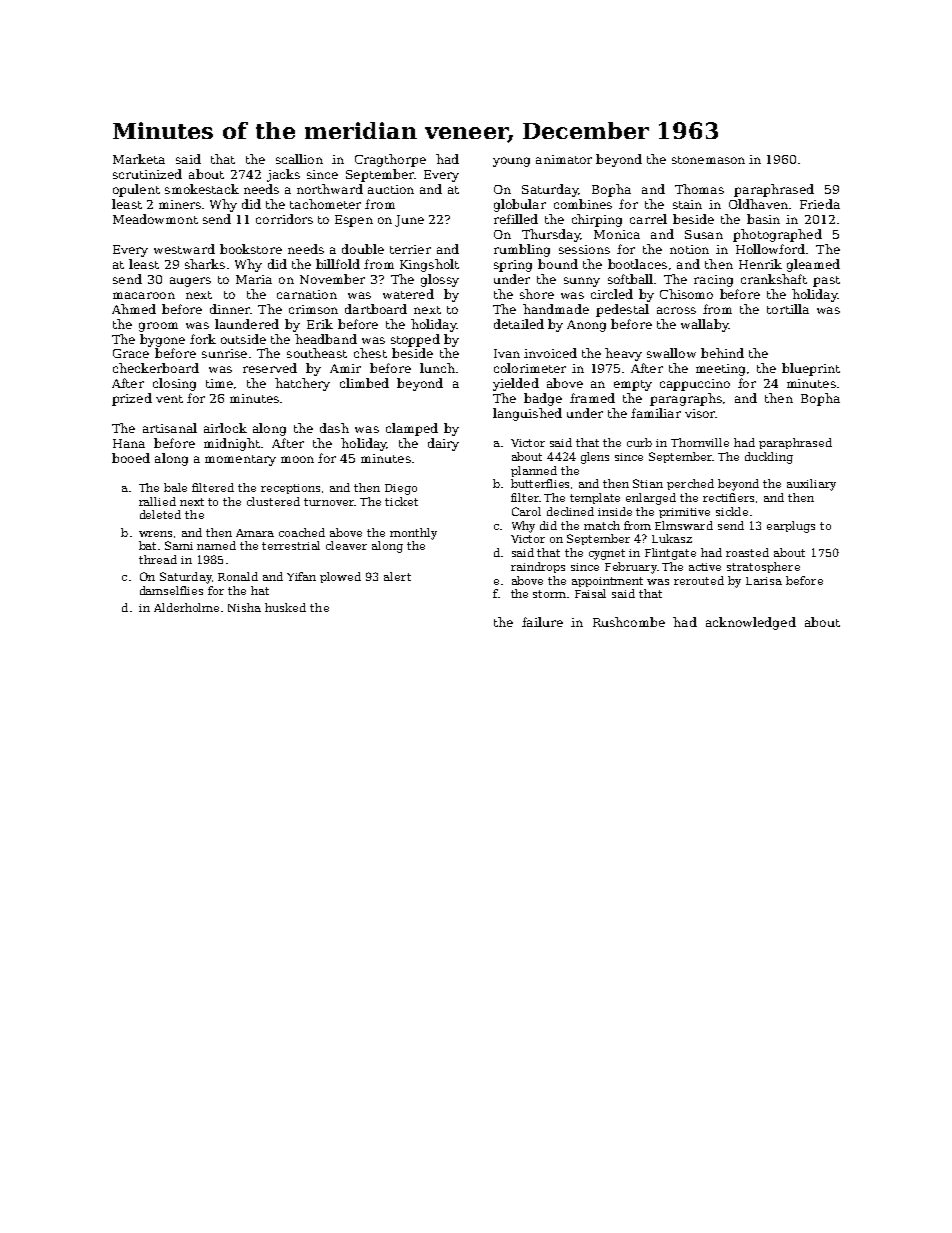 The image size is (952, 1233). Describe the element at coordinates (769, 458) in the image. I see `duckling` at that location.
